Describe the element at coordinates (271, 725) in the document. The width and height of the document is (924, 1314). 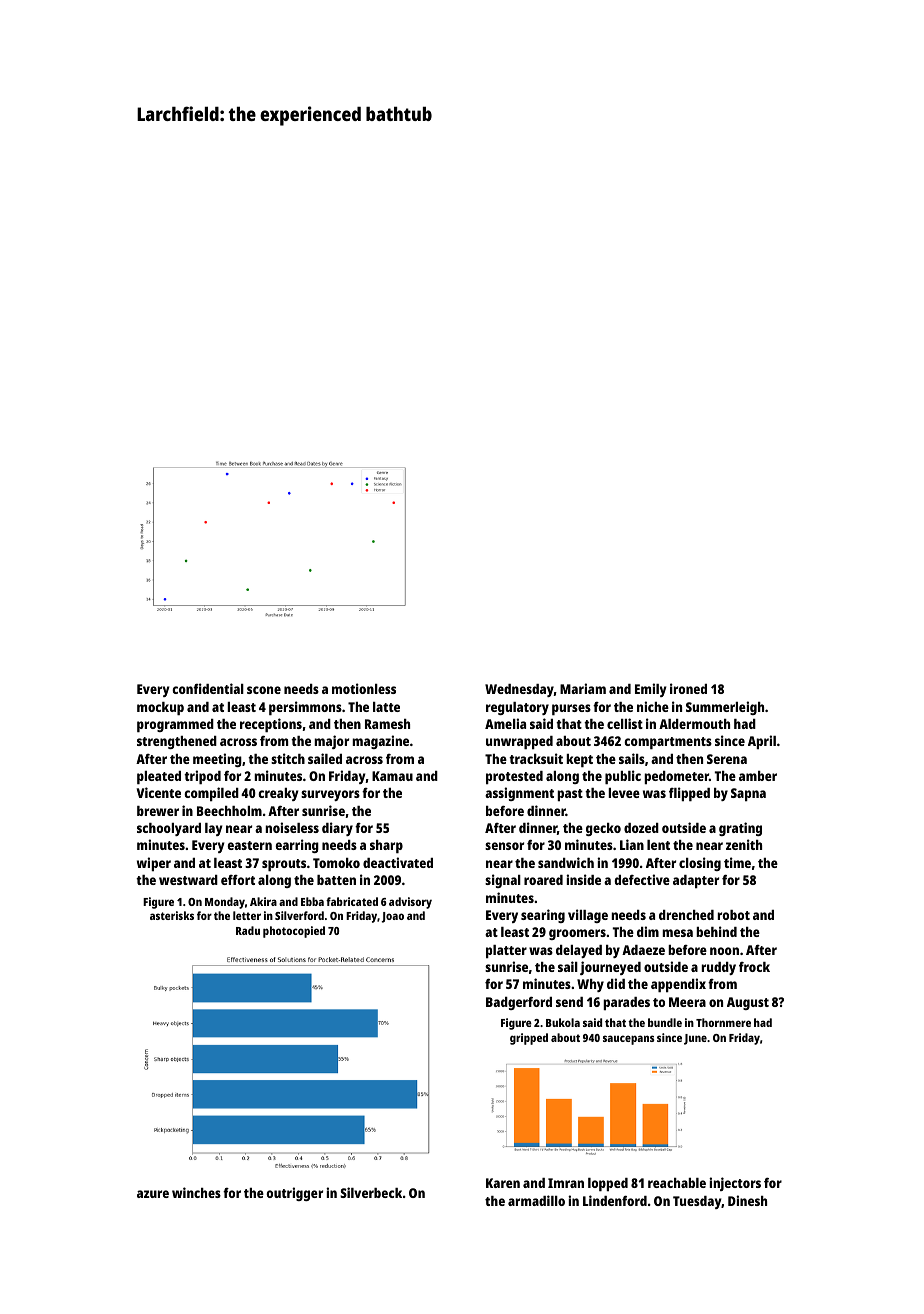
I see `receptions` at that location.
